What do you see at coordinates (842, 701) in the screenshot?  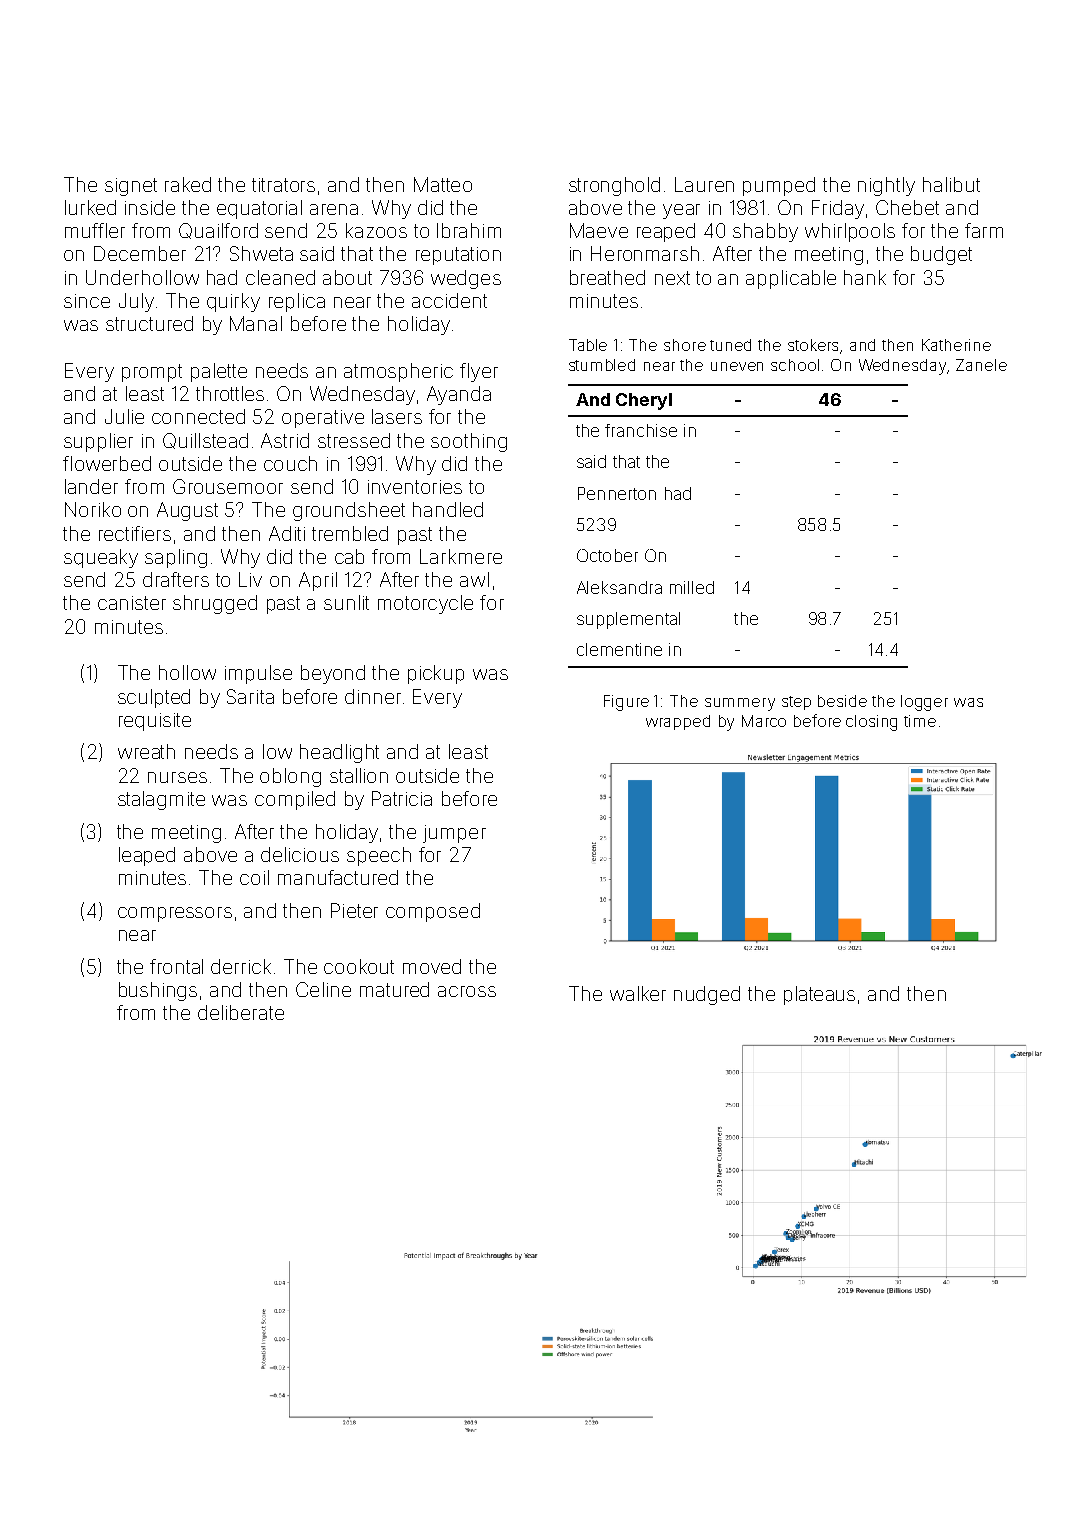 I see `beside` at bounding box center [842, 701].
